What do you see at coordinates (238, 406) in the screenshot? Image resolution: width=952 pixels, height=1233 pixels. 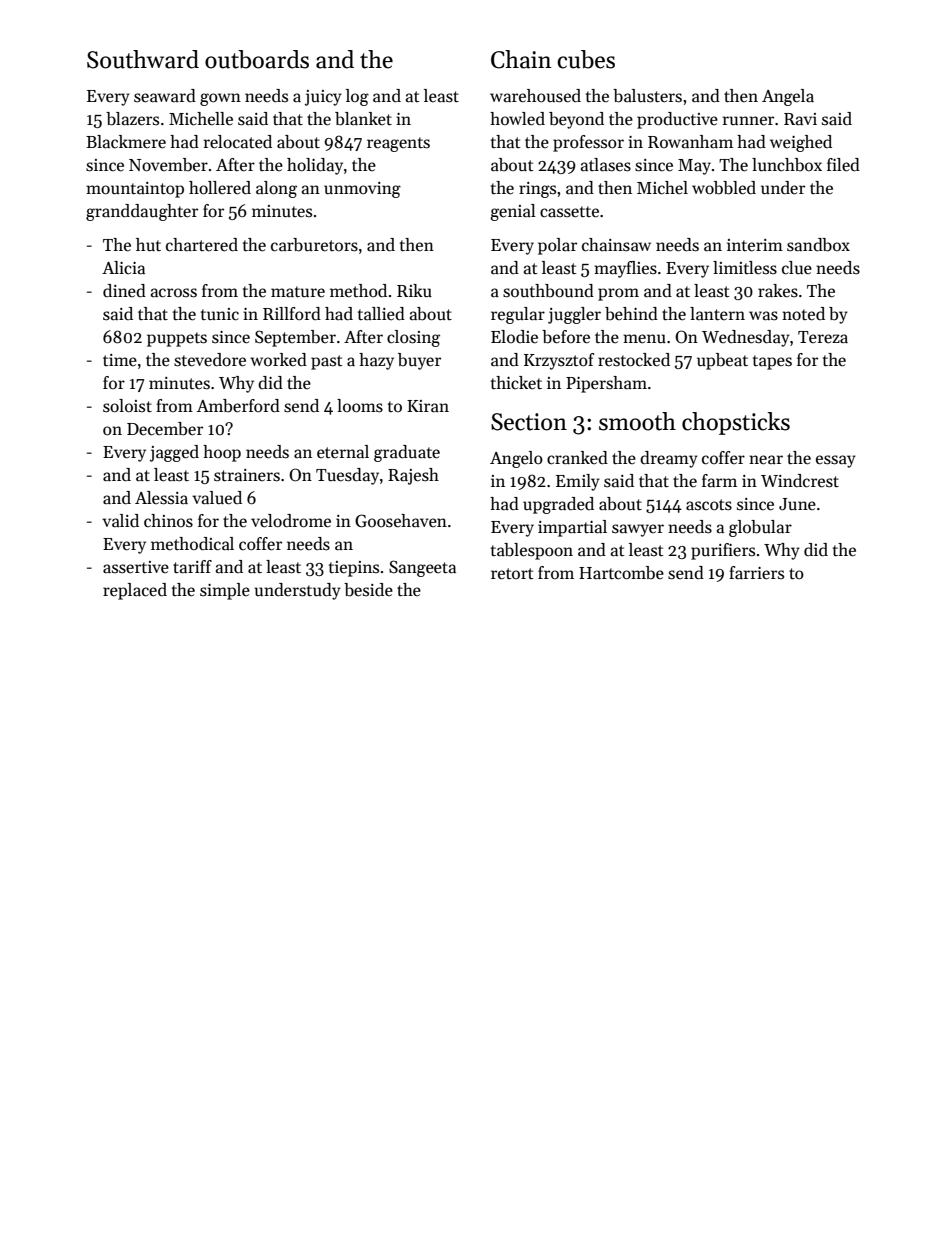 I see `Amberford` at bounding box center [238, 406].
